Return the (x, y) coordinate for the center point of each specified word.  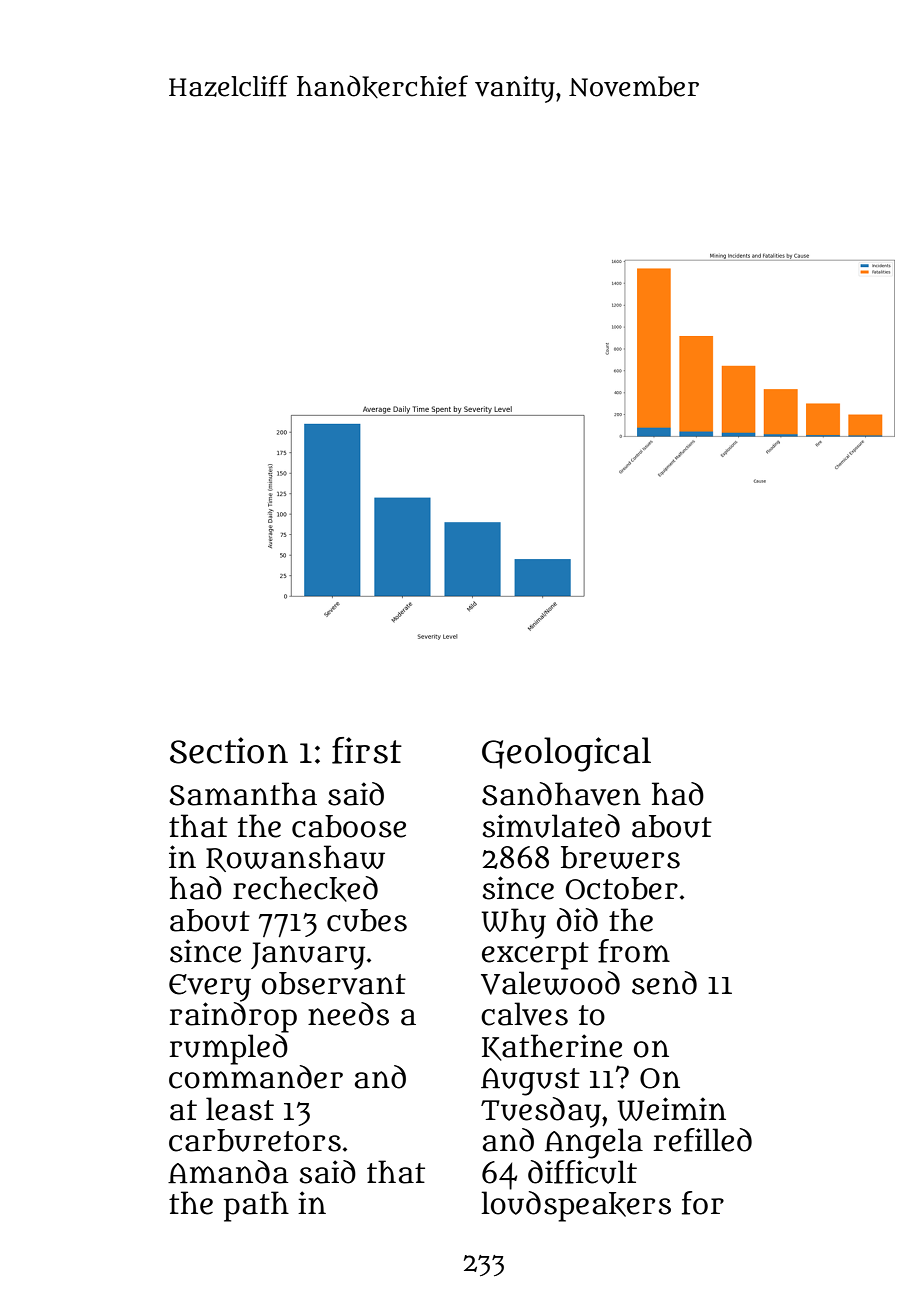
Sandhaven (561, 794)
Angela (594, 1143)
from (634, 951)
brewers (620, 857)
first (367, 750)
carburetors (255, 1140)
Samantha (243, 794)
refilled (702, 1140)
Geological (566, 754)
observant (334, 983)
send (664, 983)
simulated (551, 826)
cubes (367, 920)
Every (210, 988)
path (256, 1206)
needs (348, 1014)
